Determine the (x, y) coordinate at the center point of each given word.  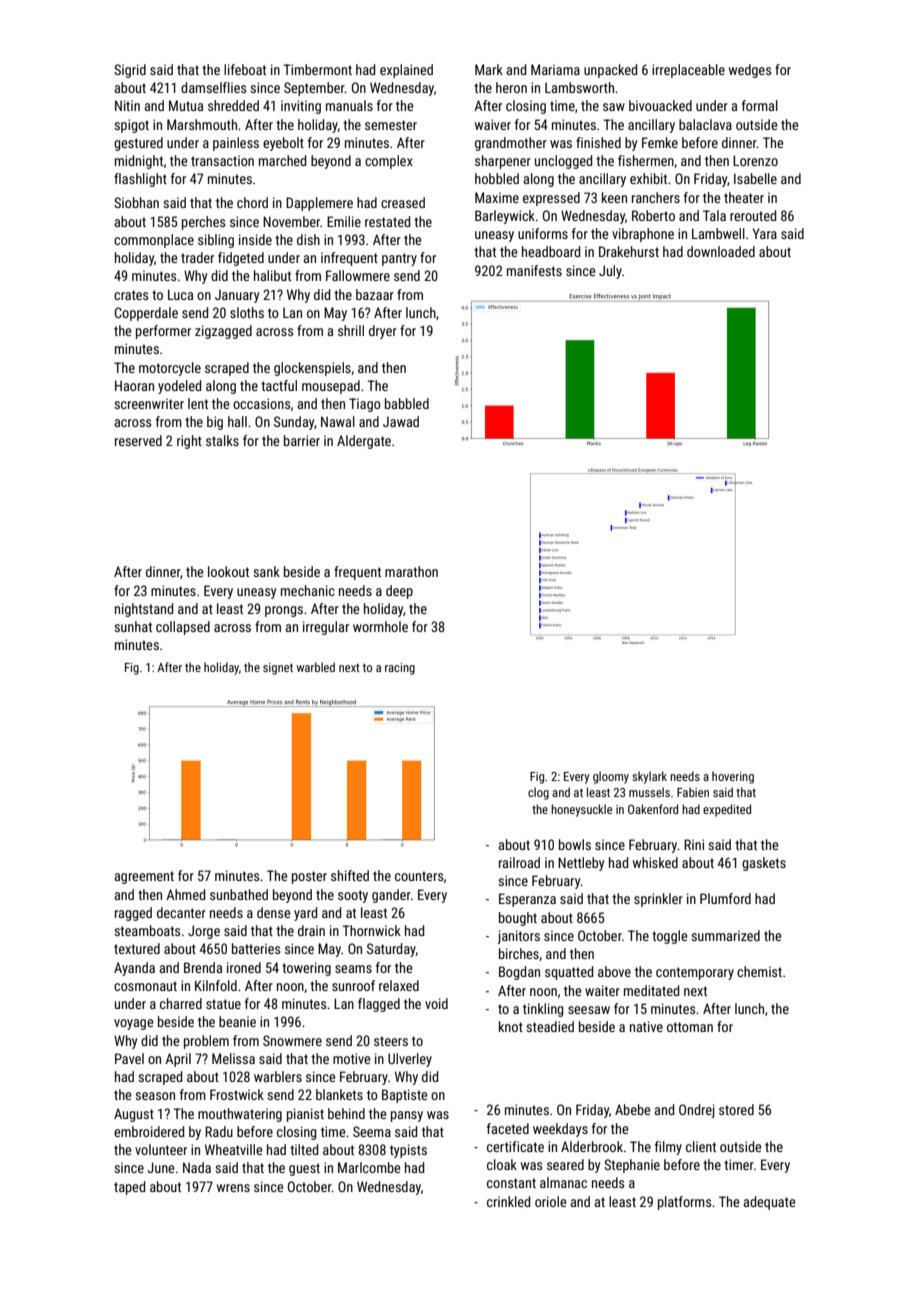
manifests (534, 270)
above (614, 971)
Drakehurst (629, 251)
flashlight (140, 180)
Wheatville (233, 1149)
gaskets (764, 864)
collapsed (183, 628)
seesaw (589, 1010)
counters (419, 876)
